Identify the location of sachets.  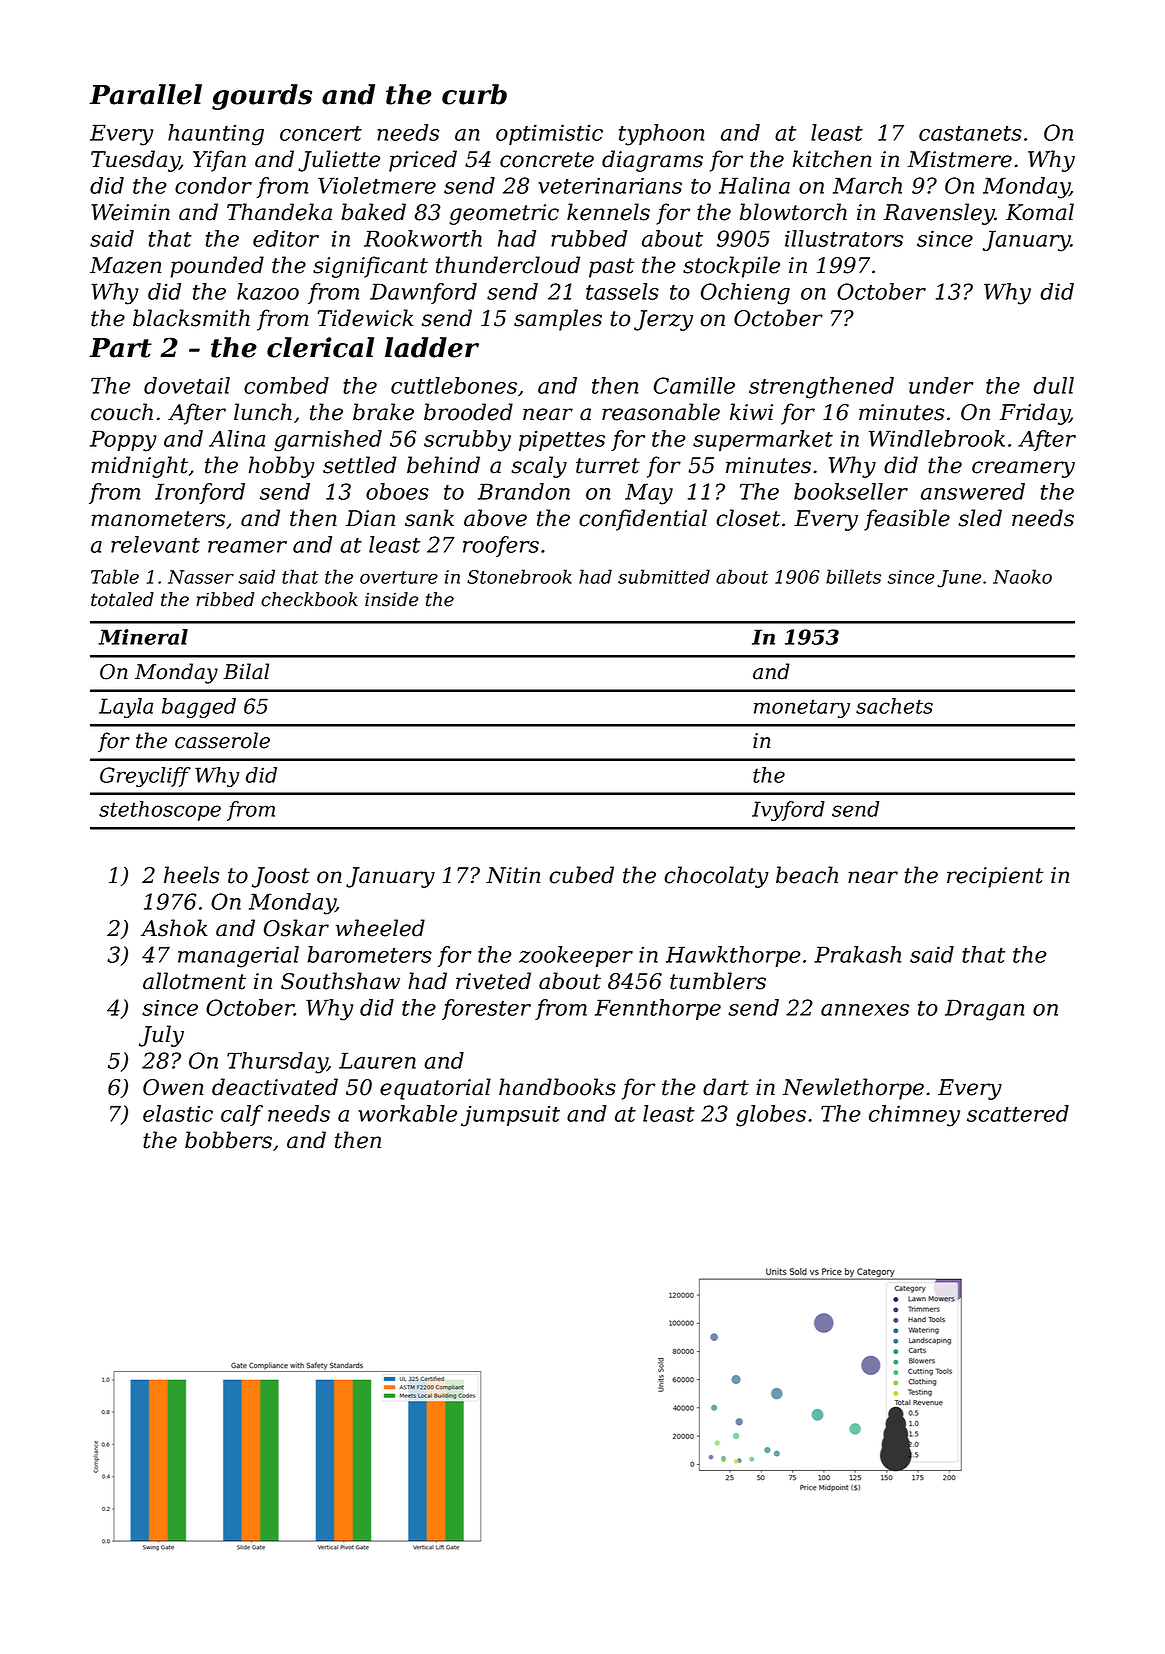
(894, 706).
